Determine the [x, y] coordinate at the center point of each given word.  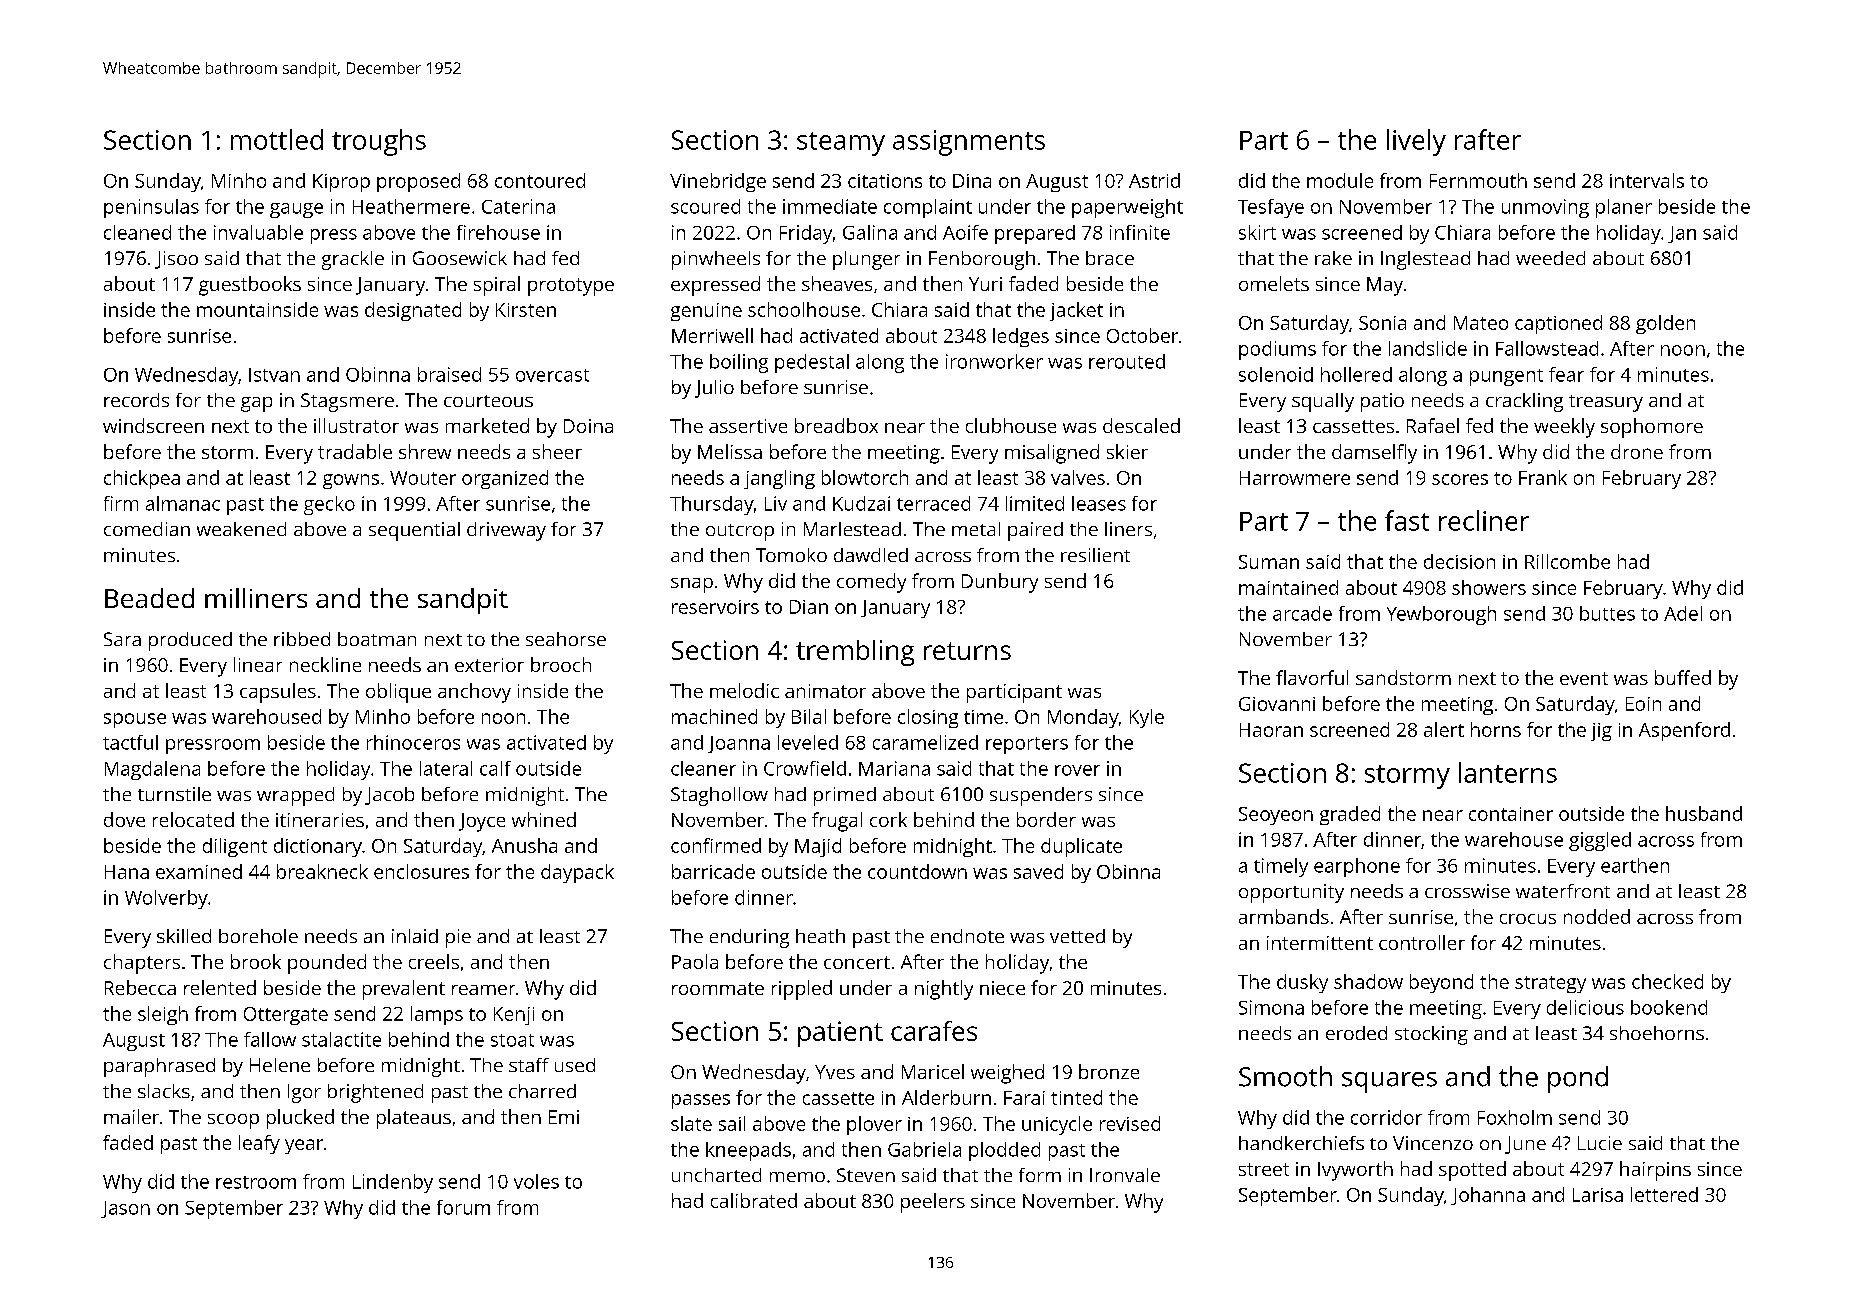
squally [1323, 402]
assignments [969, 143]
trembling [855, 653]
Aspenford [1684, 731]
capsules [278, 693]
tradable [355, 451]
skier [1127, 451]
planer [1624, 208]
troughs [379, 142]
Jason [125, 1209]
